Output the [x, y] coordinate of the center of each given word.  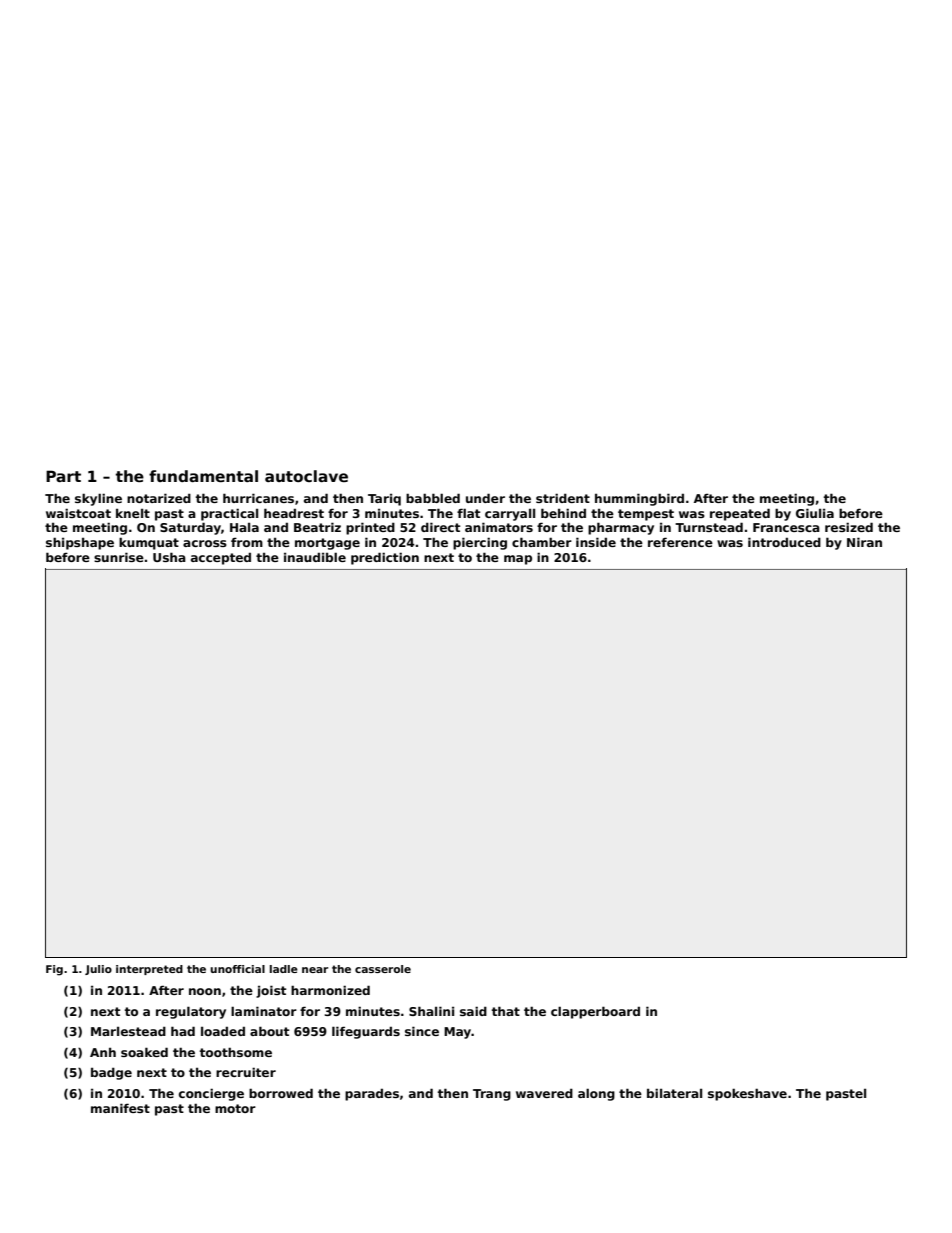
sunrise [119, 557]
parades [372, 1094]
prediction [385, 558]
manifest [120, 1108]
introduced [784, 542]
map [518, 560]
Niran [864, 542]
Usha [169, 557]
